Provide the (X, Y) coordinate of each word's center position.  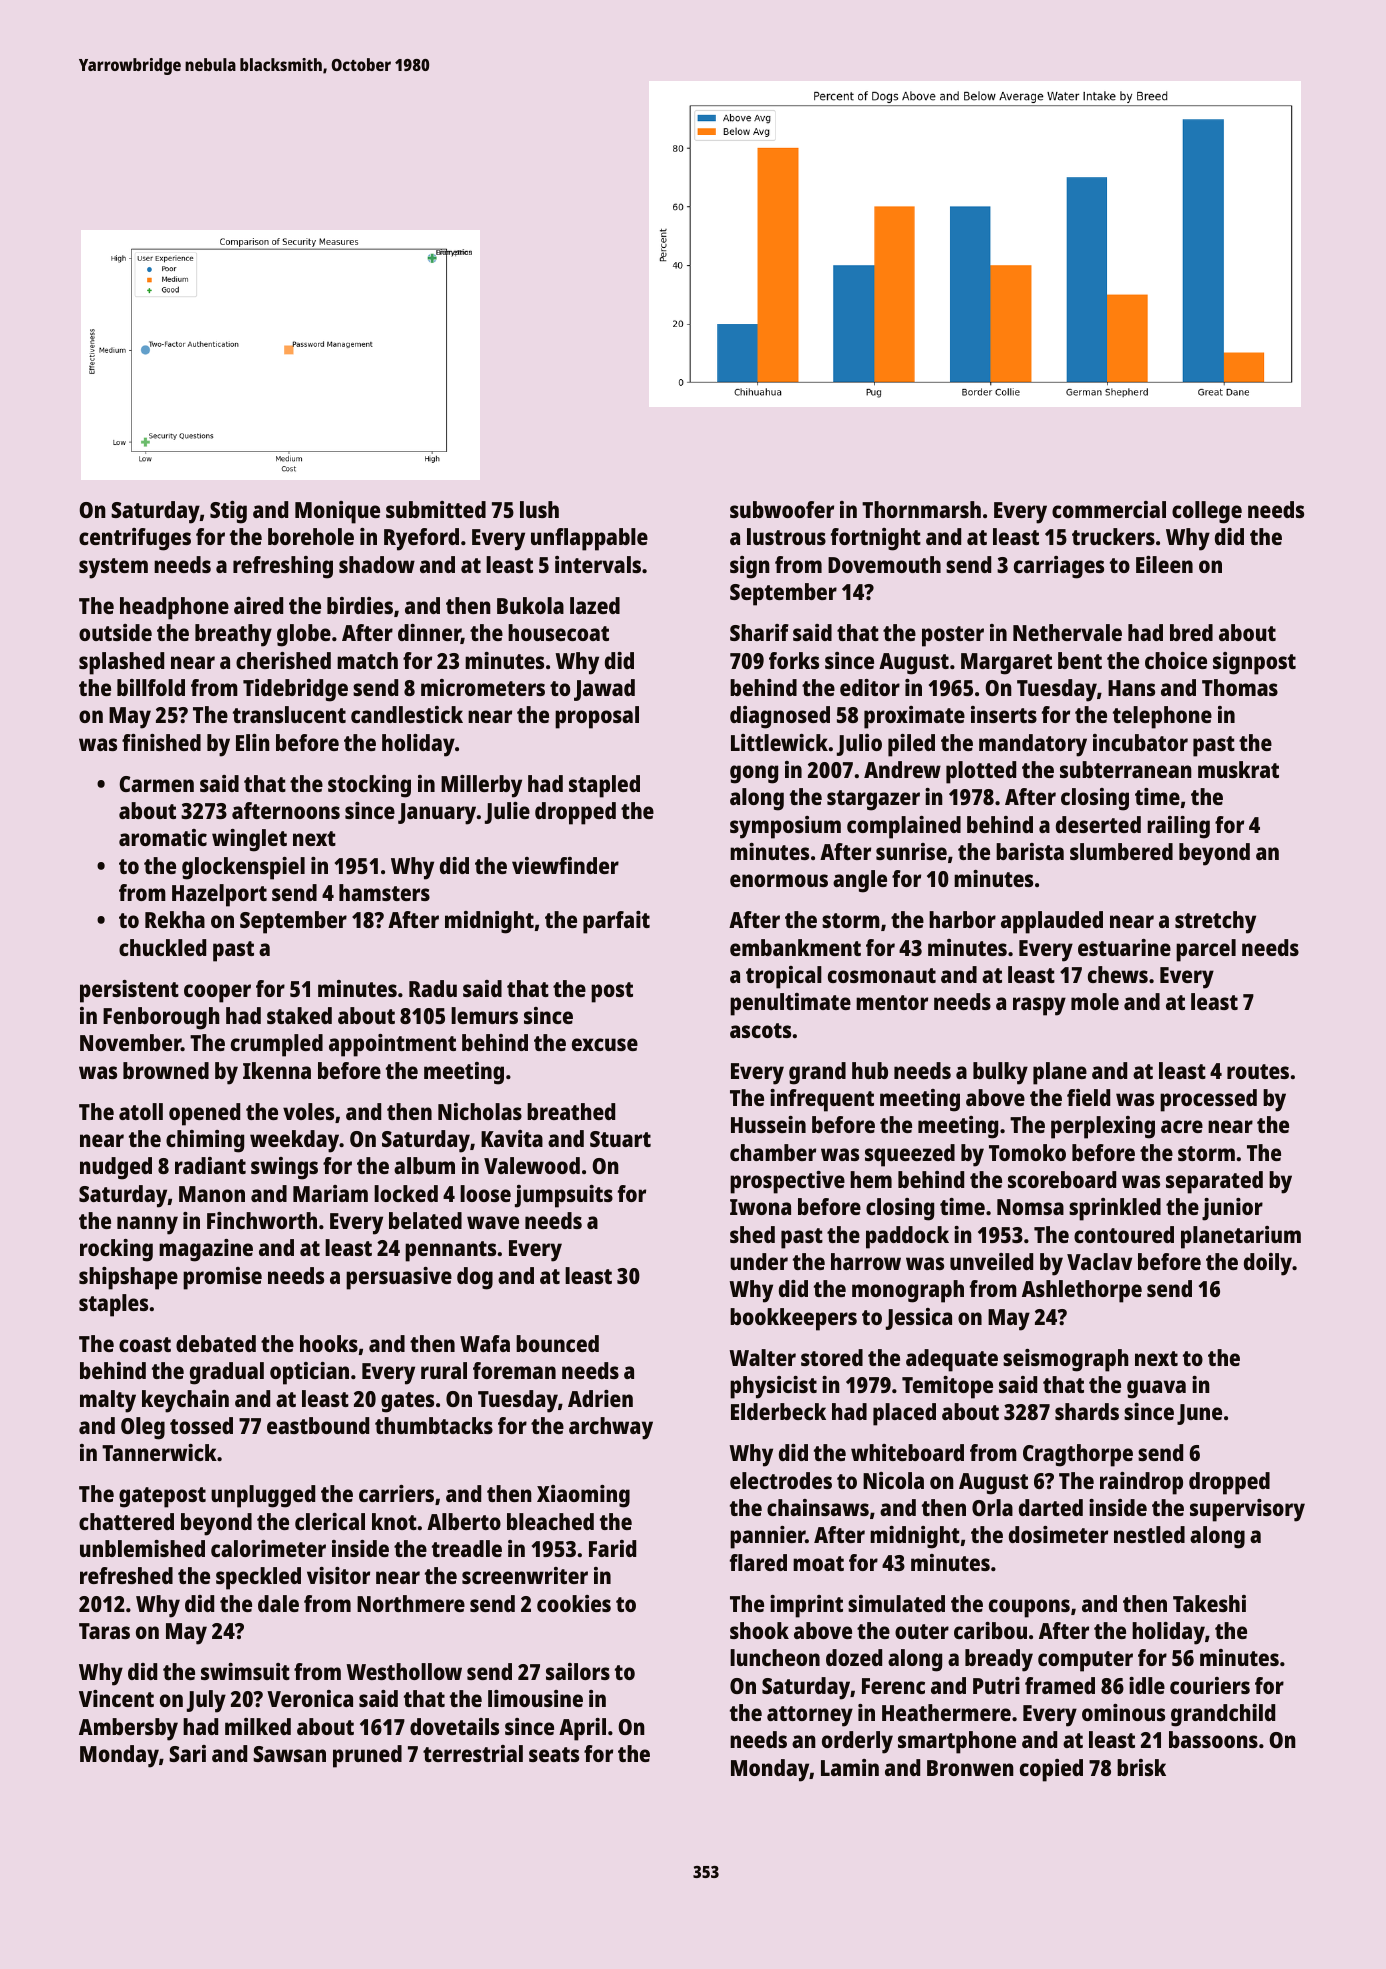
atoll (141, 1111)
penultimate (790, 1004)
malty (108, 1401)
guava (1156, 1389)
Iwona (760, 1207)
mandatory (1033, 745)
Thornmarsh (921, 509)
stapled (604, 786)
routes (1258, 1071)
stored (832, 1357)
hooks (329, 1343)
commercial (1109, 509)
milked (258, 1726)
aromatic (163, 837)
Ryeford (421, 539)
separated (1214, 1182)
